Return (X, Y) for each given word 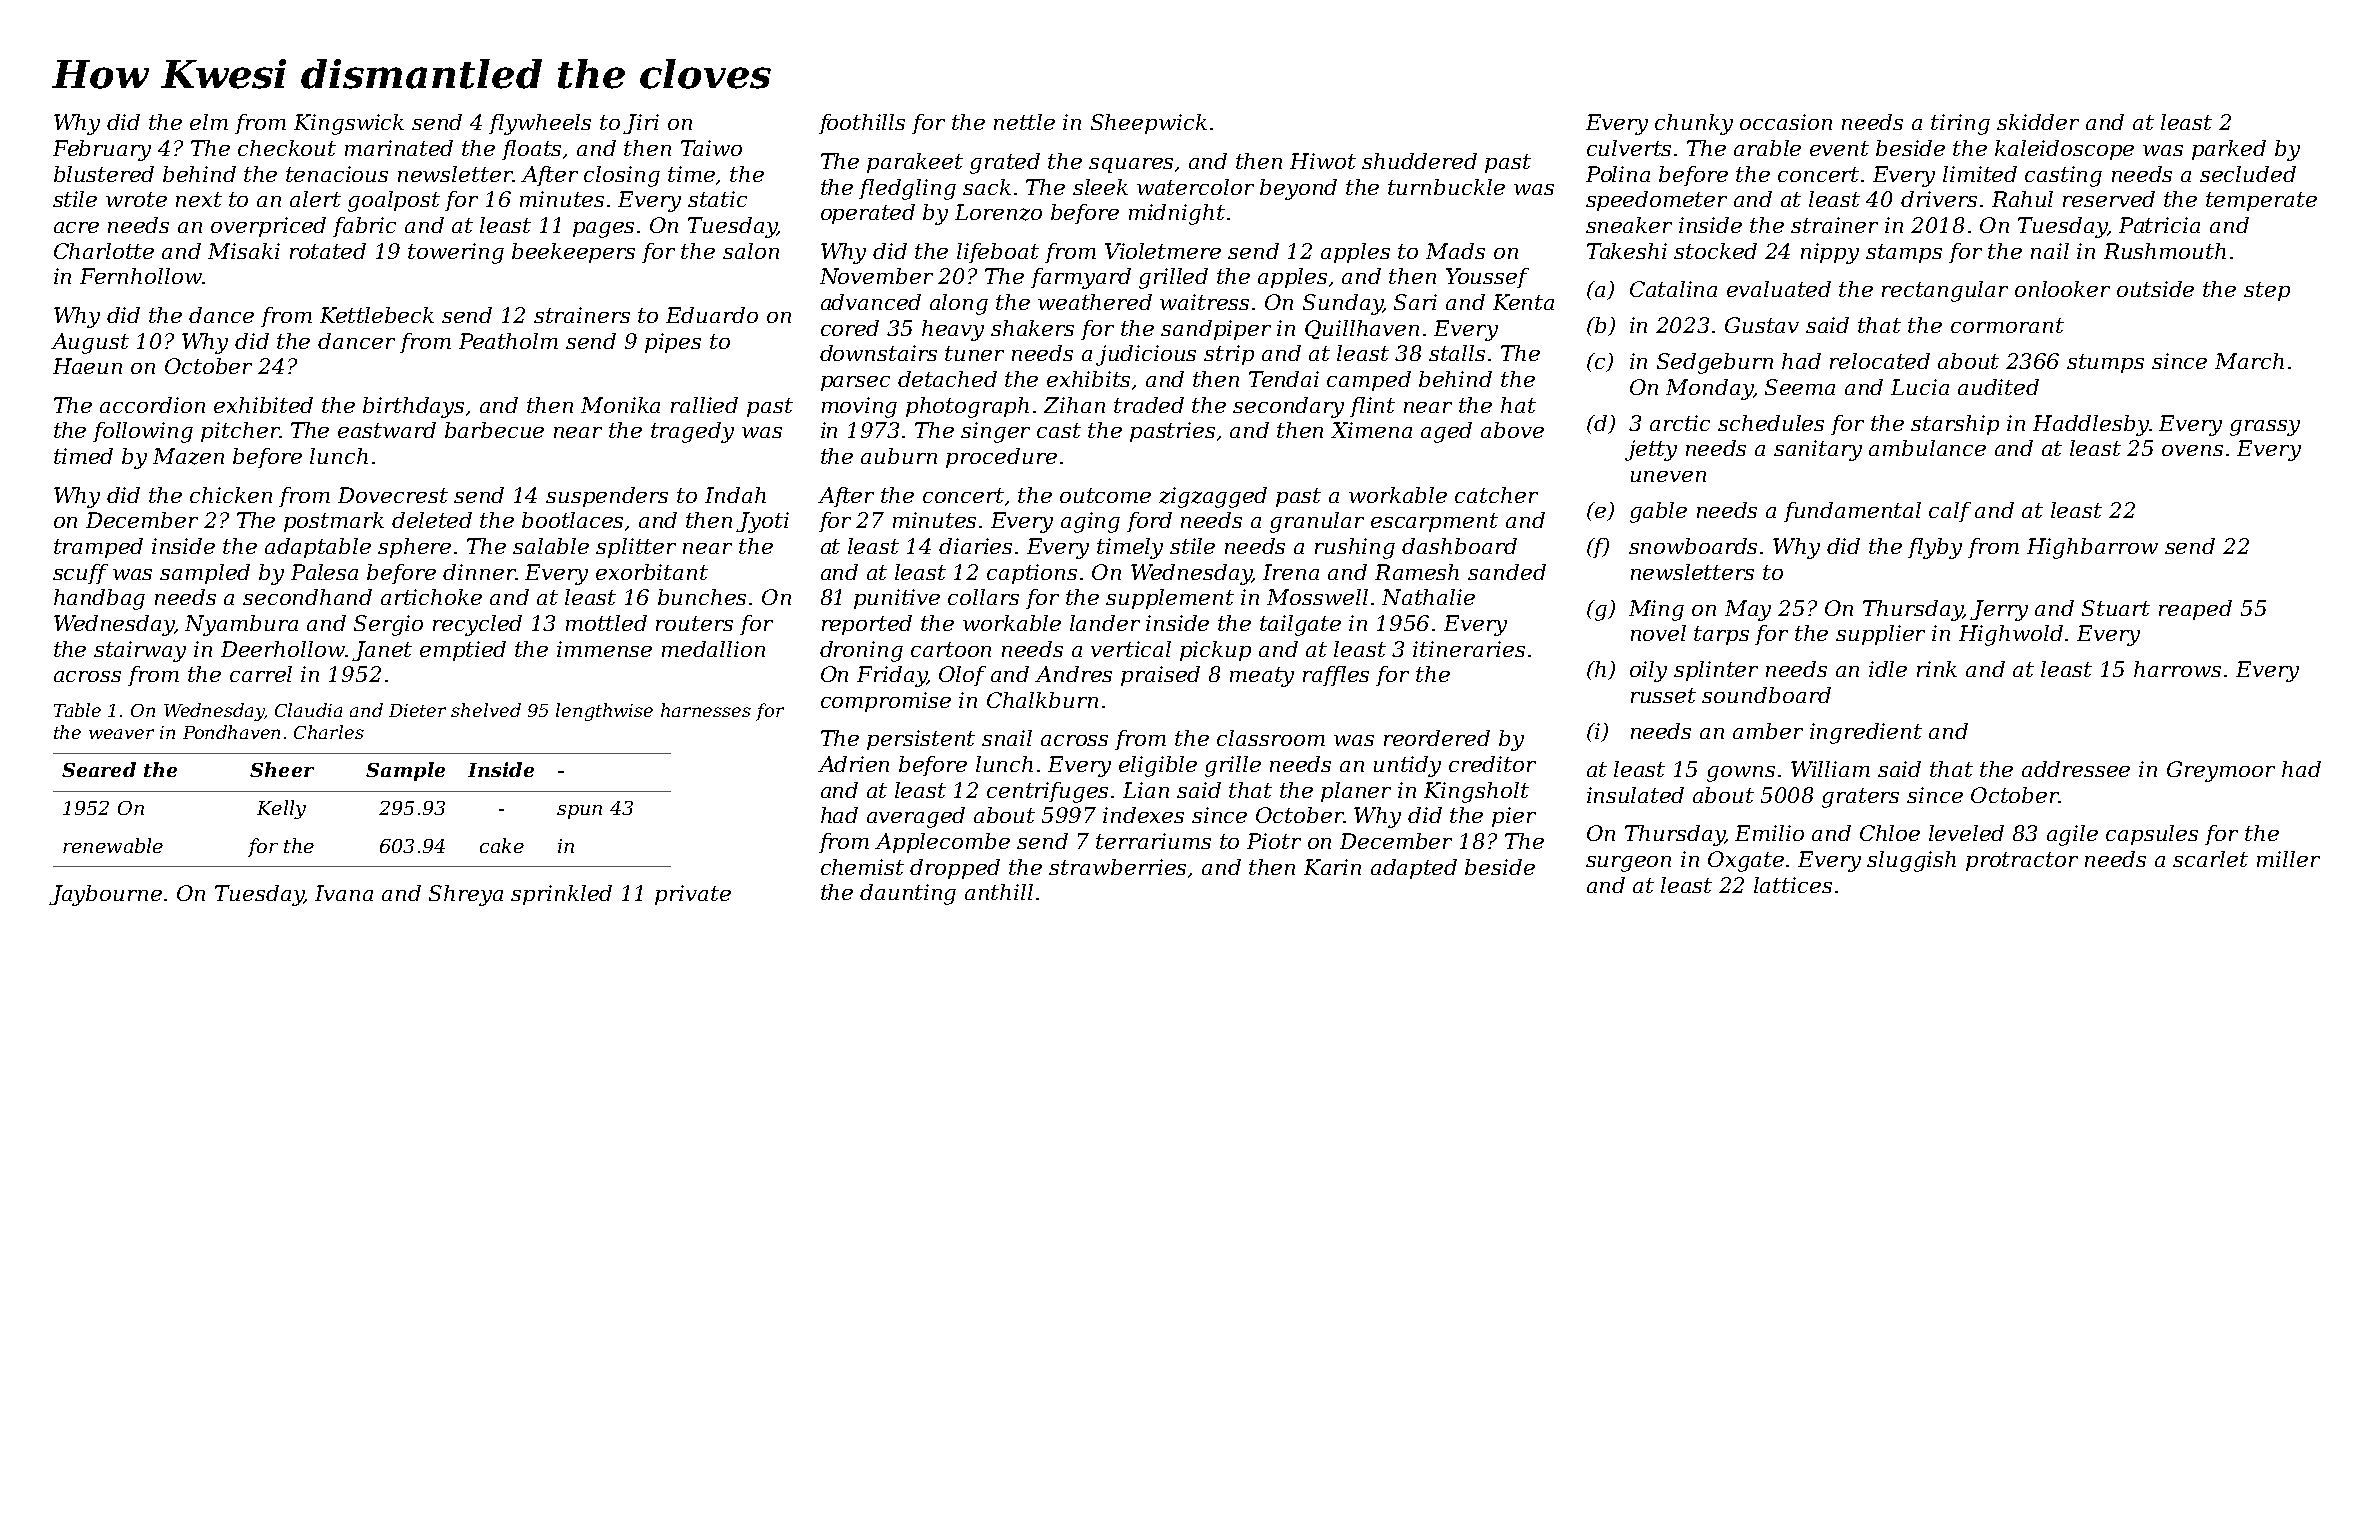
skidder (2038, 122)
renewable (113, 845)
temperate (2261, 201)
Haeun (87, 366)
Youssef (1487, 278)
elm (209, 122)
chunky (1694, 124)
